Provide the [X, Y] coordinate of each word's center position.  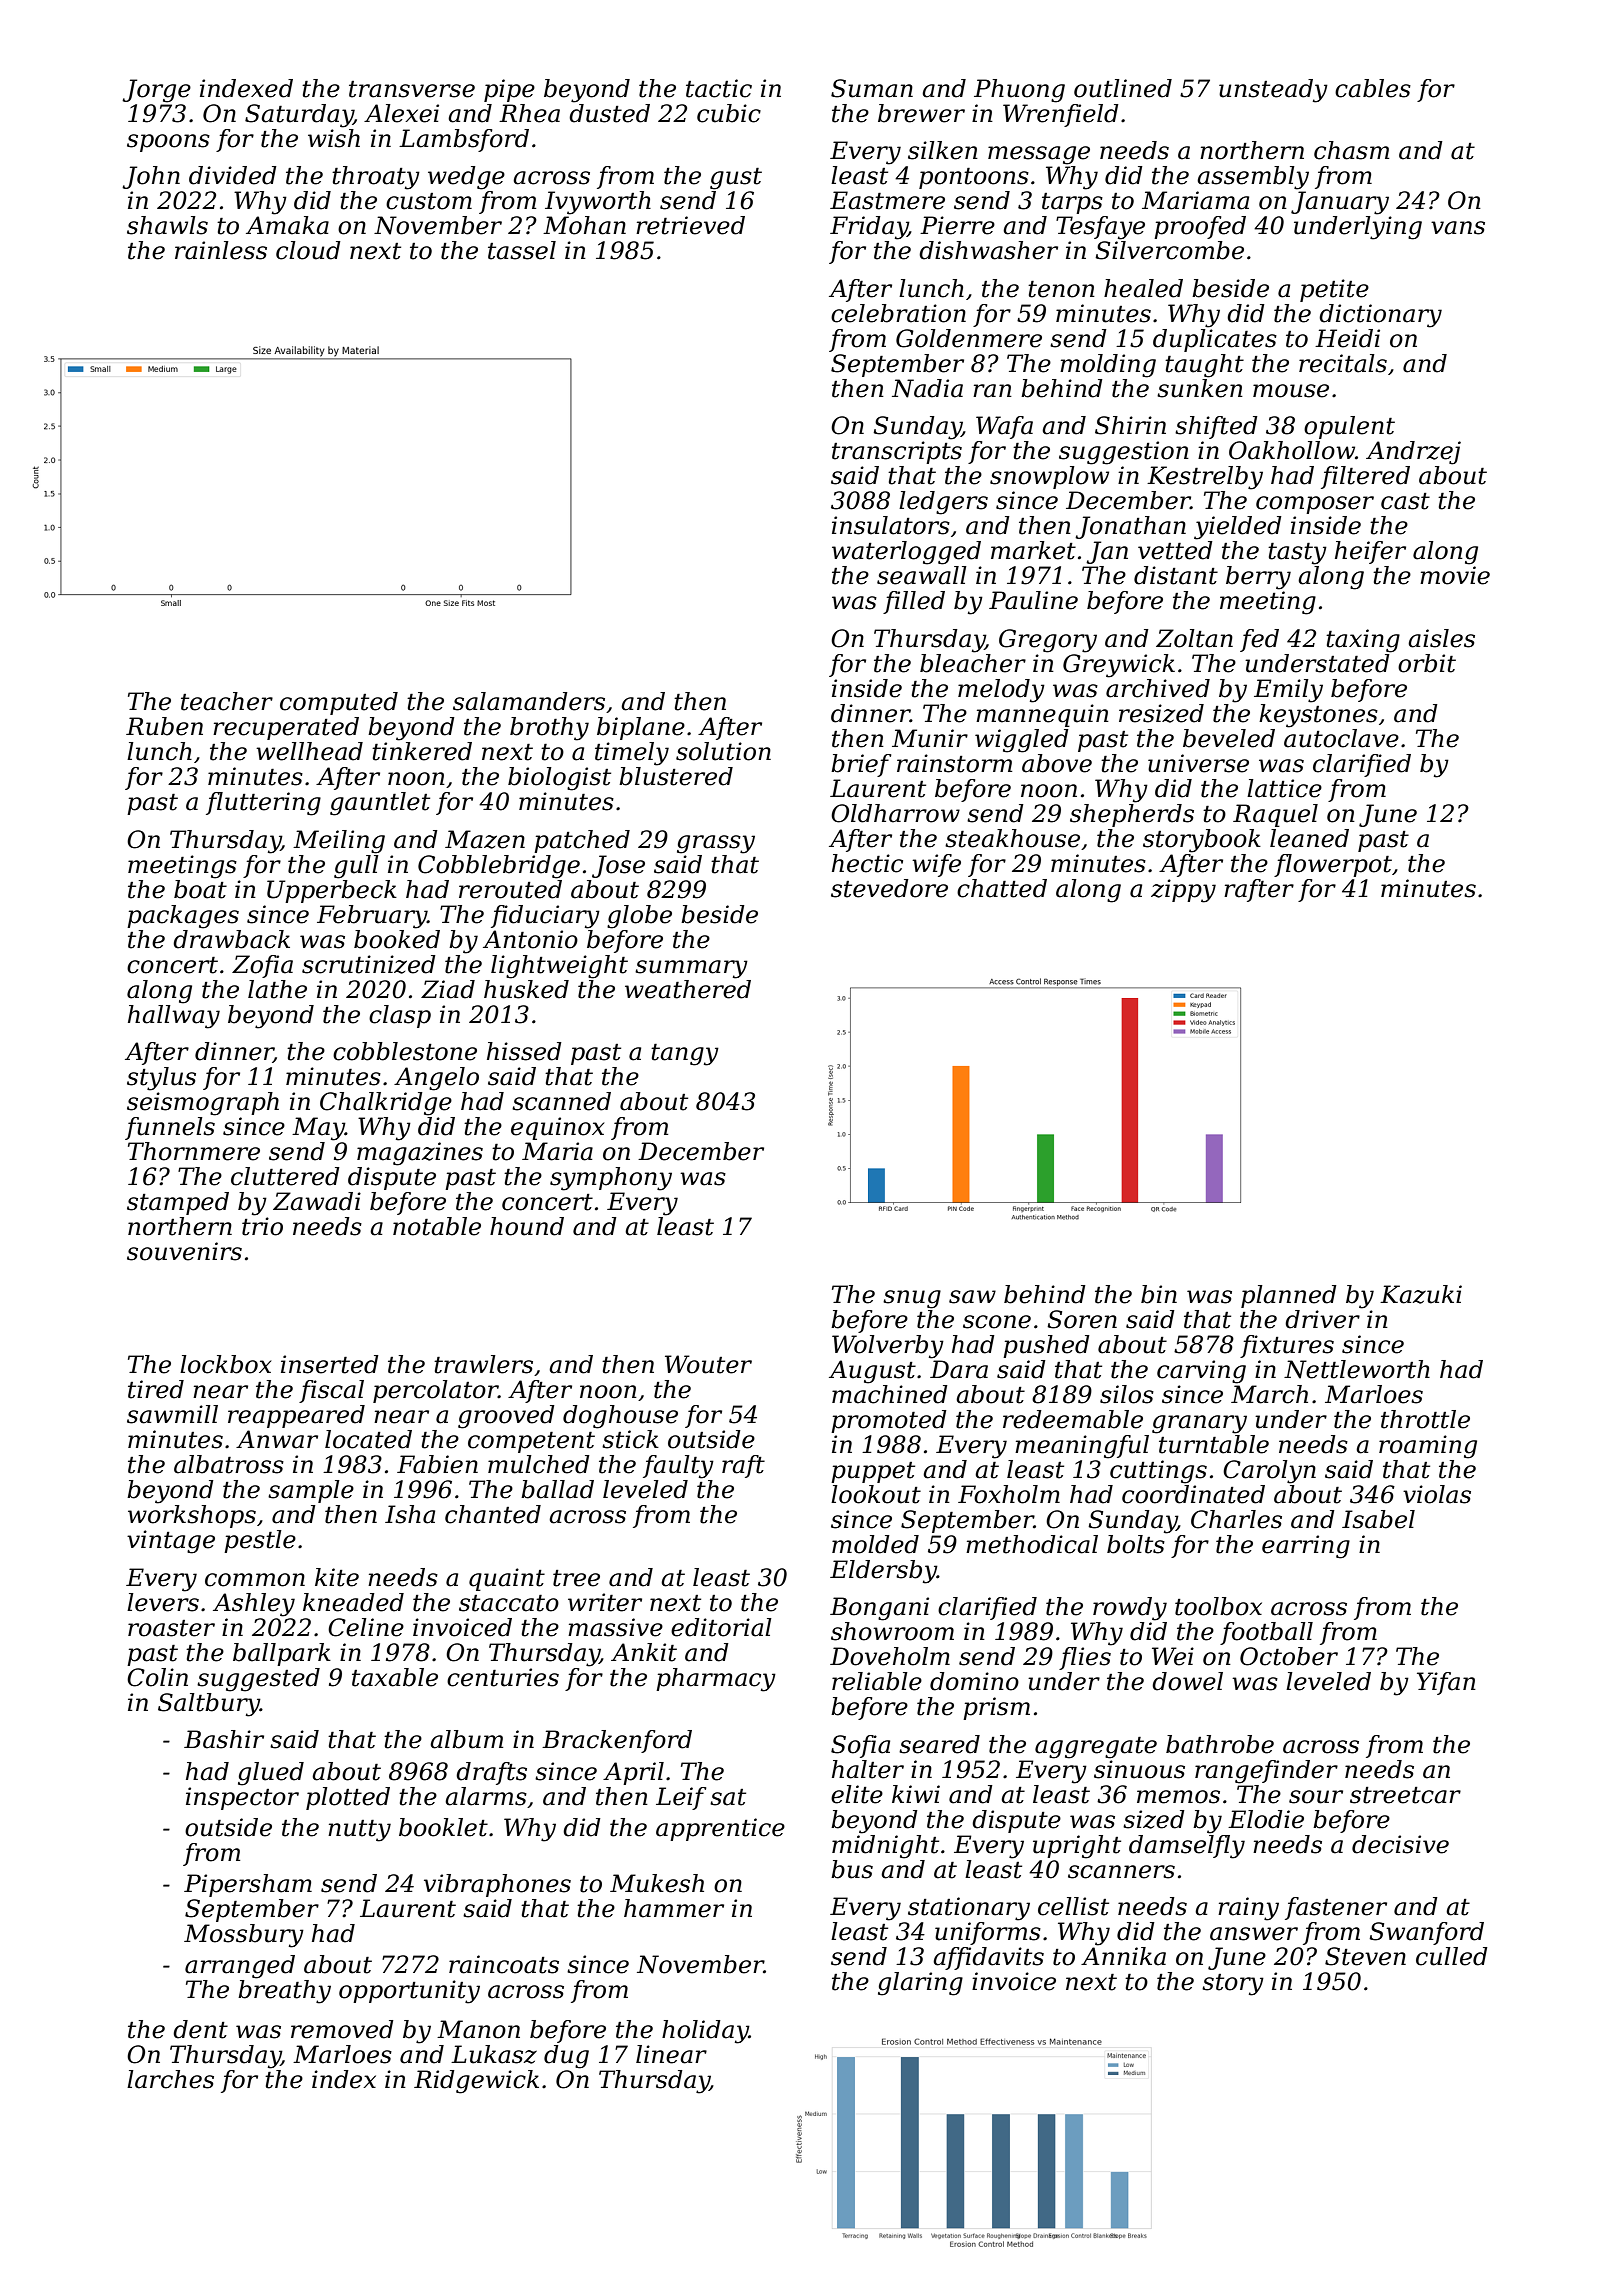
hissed [524, 1051]
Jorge [156, 91]
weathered [688, 989]
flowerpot [1333, 865]
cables [1373, 88]
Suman [872, 88]
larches [170, 2079]
